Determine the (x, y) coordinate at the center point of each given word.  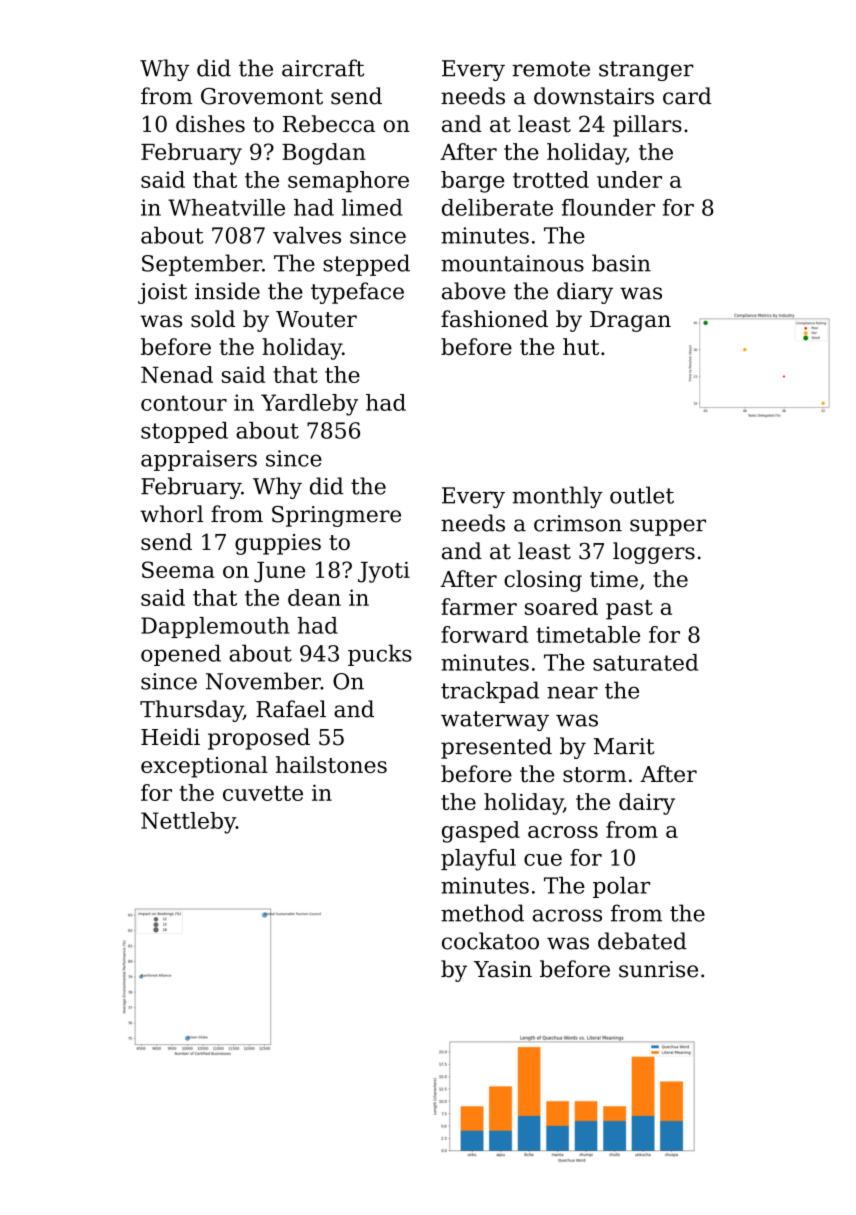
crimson (578, 523)
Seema (178, 569)
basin (621, 263)
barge (473, 182)
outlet (642, 495)
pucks (380, 655)
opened (181, 655)
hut (581, 346)
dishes (210, 124)
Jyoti (384, 572)
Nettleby (188, 823)
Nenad (177, 374)
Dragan (630, 321)
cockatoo (490, 941)
